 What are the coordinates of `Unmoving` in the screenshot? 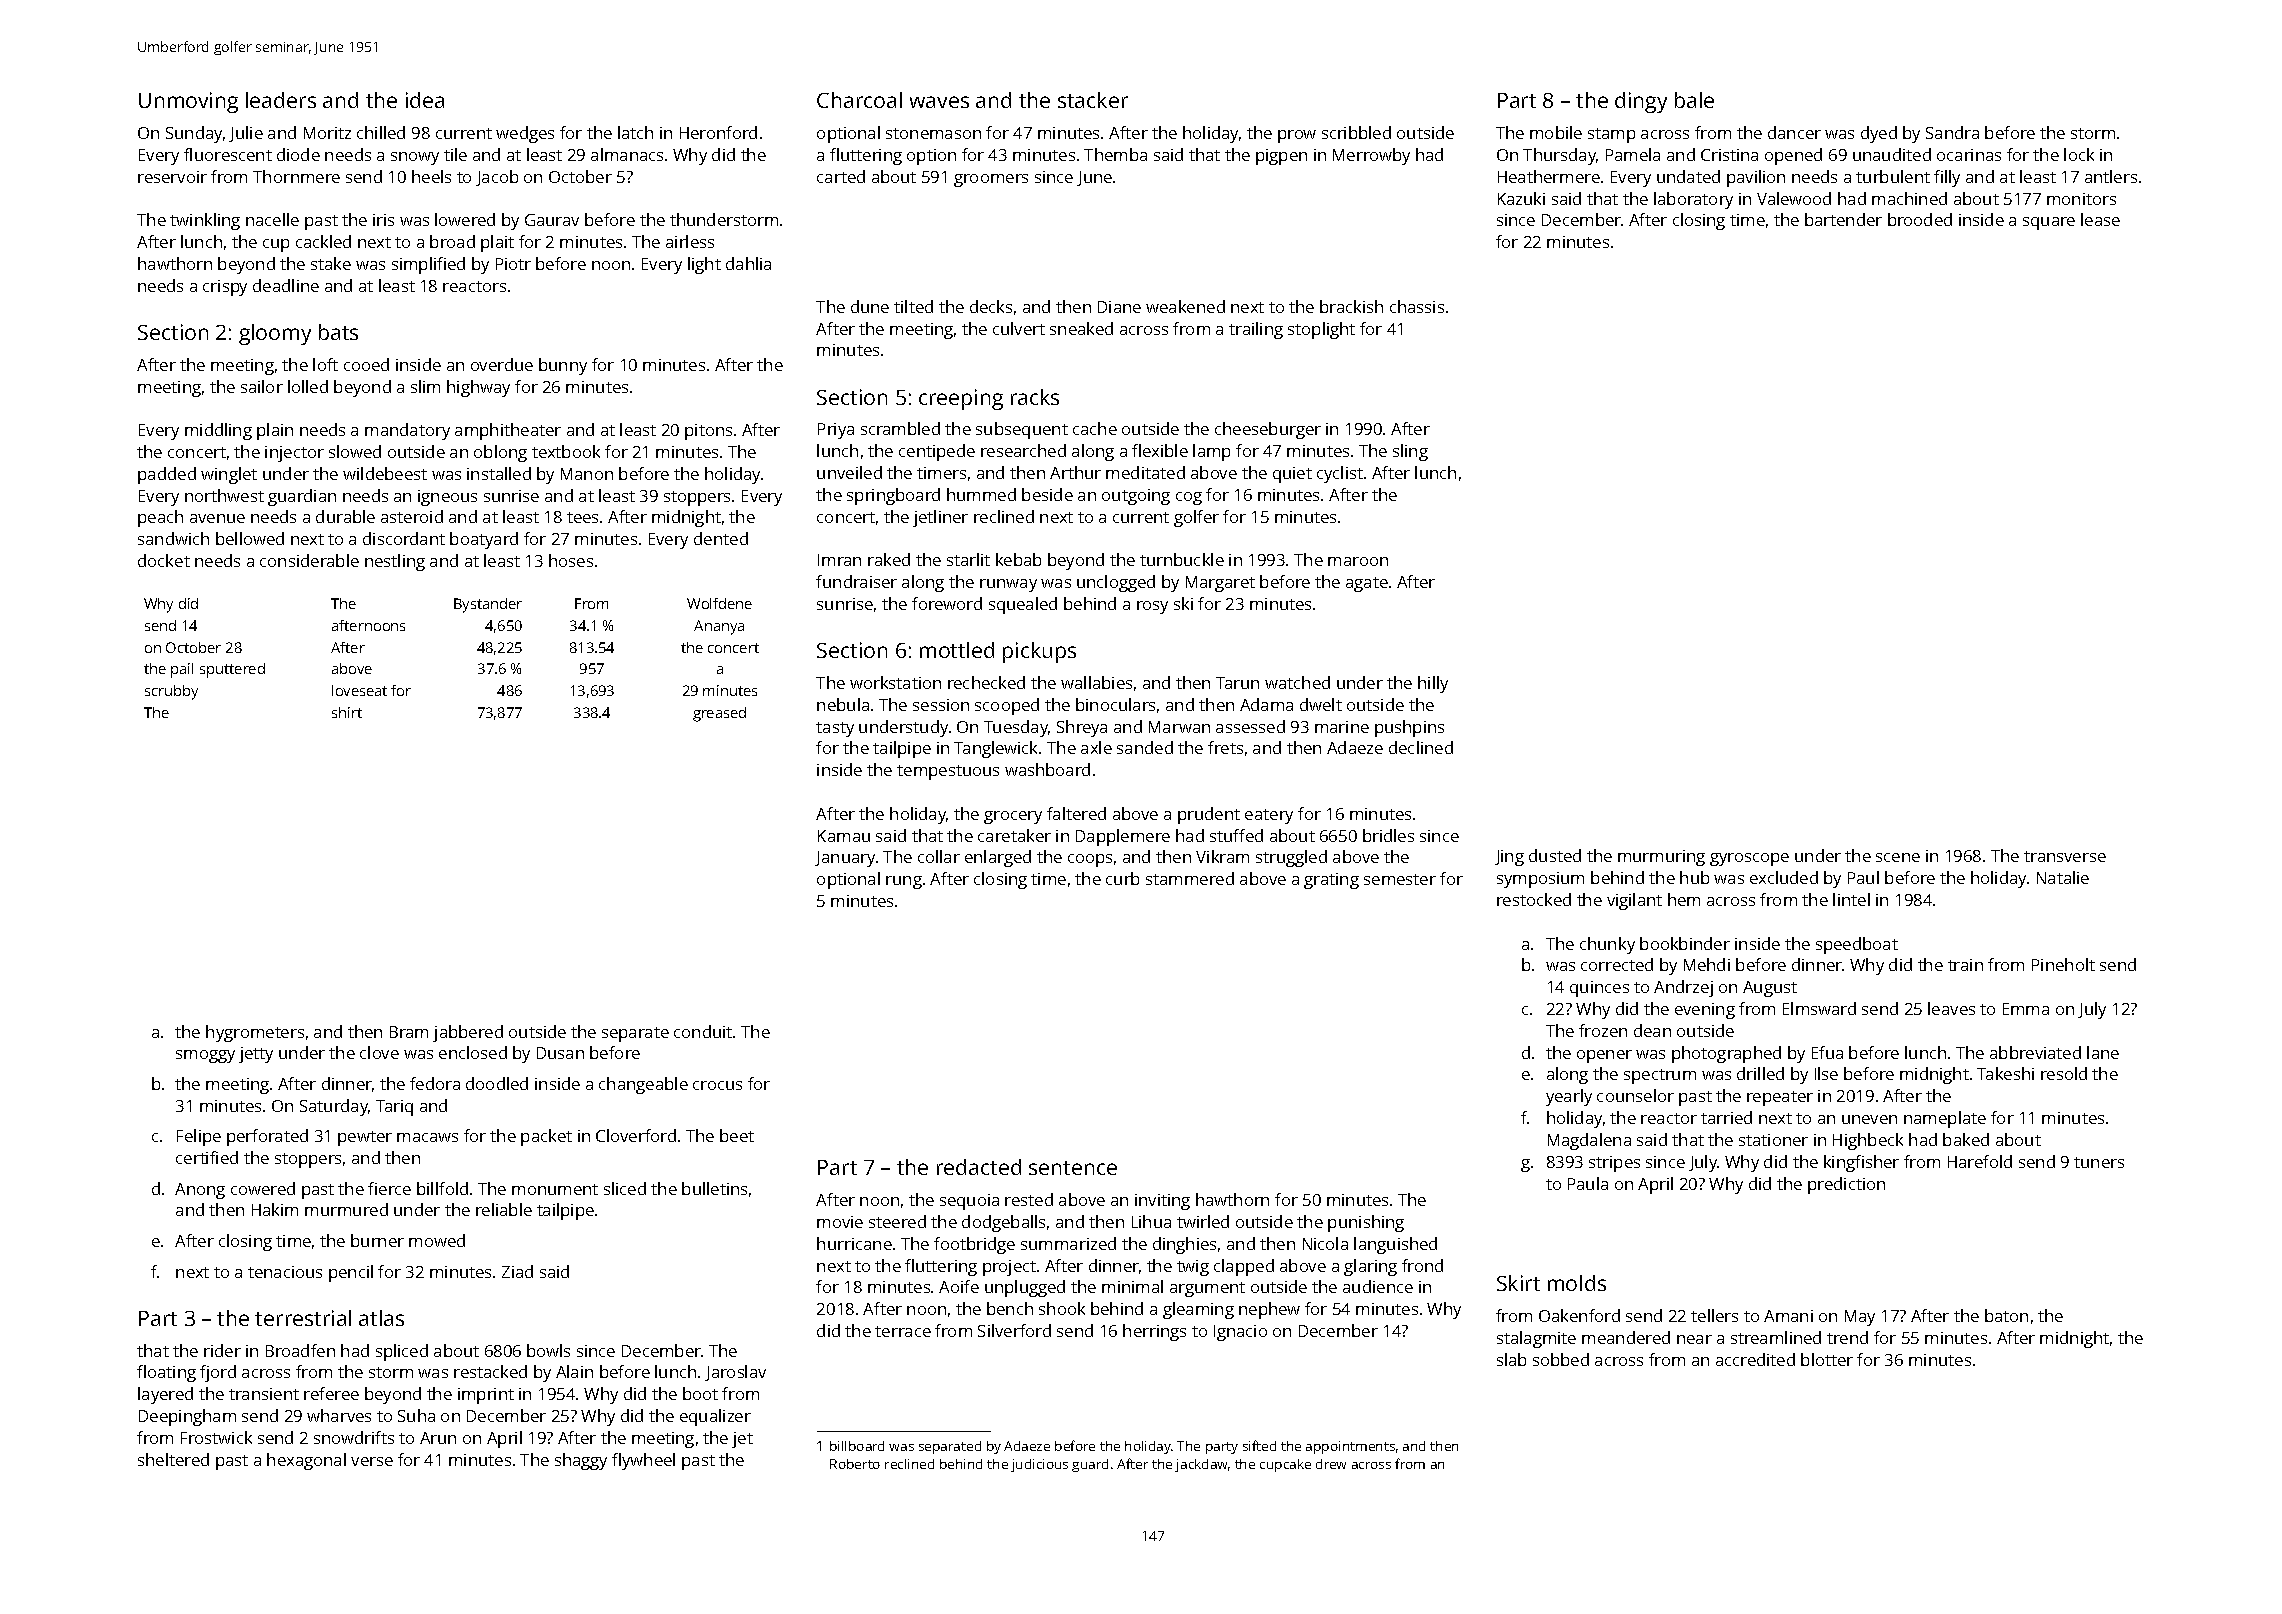 It's located at (188, 102).
